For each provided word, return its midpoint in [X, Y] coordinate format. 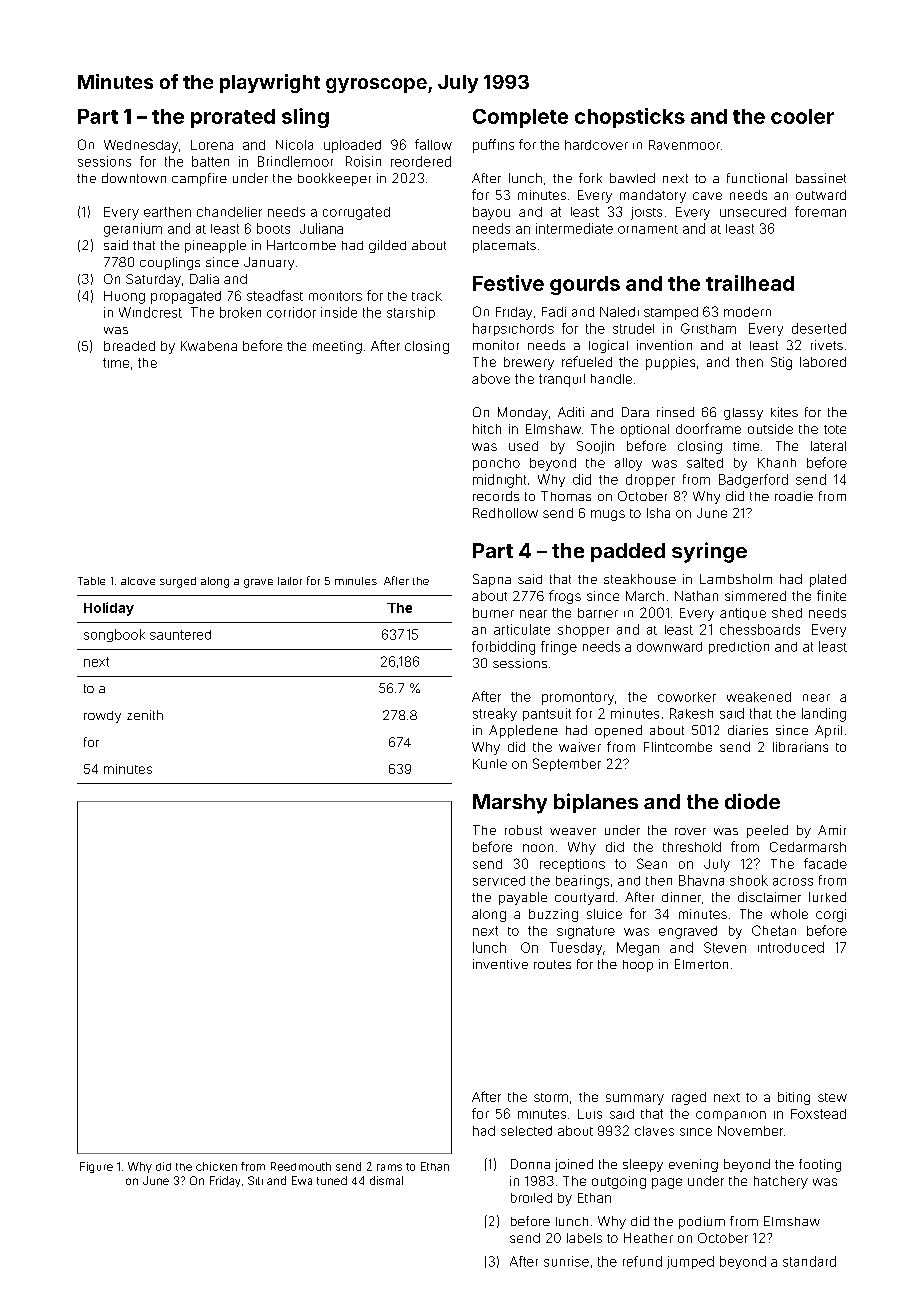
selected [526, 1131]
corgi [831, 915]
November [750, 1131]
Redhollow [505, 513]
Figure [96, 1167]
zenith [145, 715]
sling [305, 118]
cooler [802, 116]
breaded [129, 346]
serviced [499, 881]
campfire [199, 179]
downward [669, 647]
